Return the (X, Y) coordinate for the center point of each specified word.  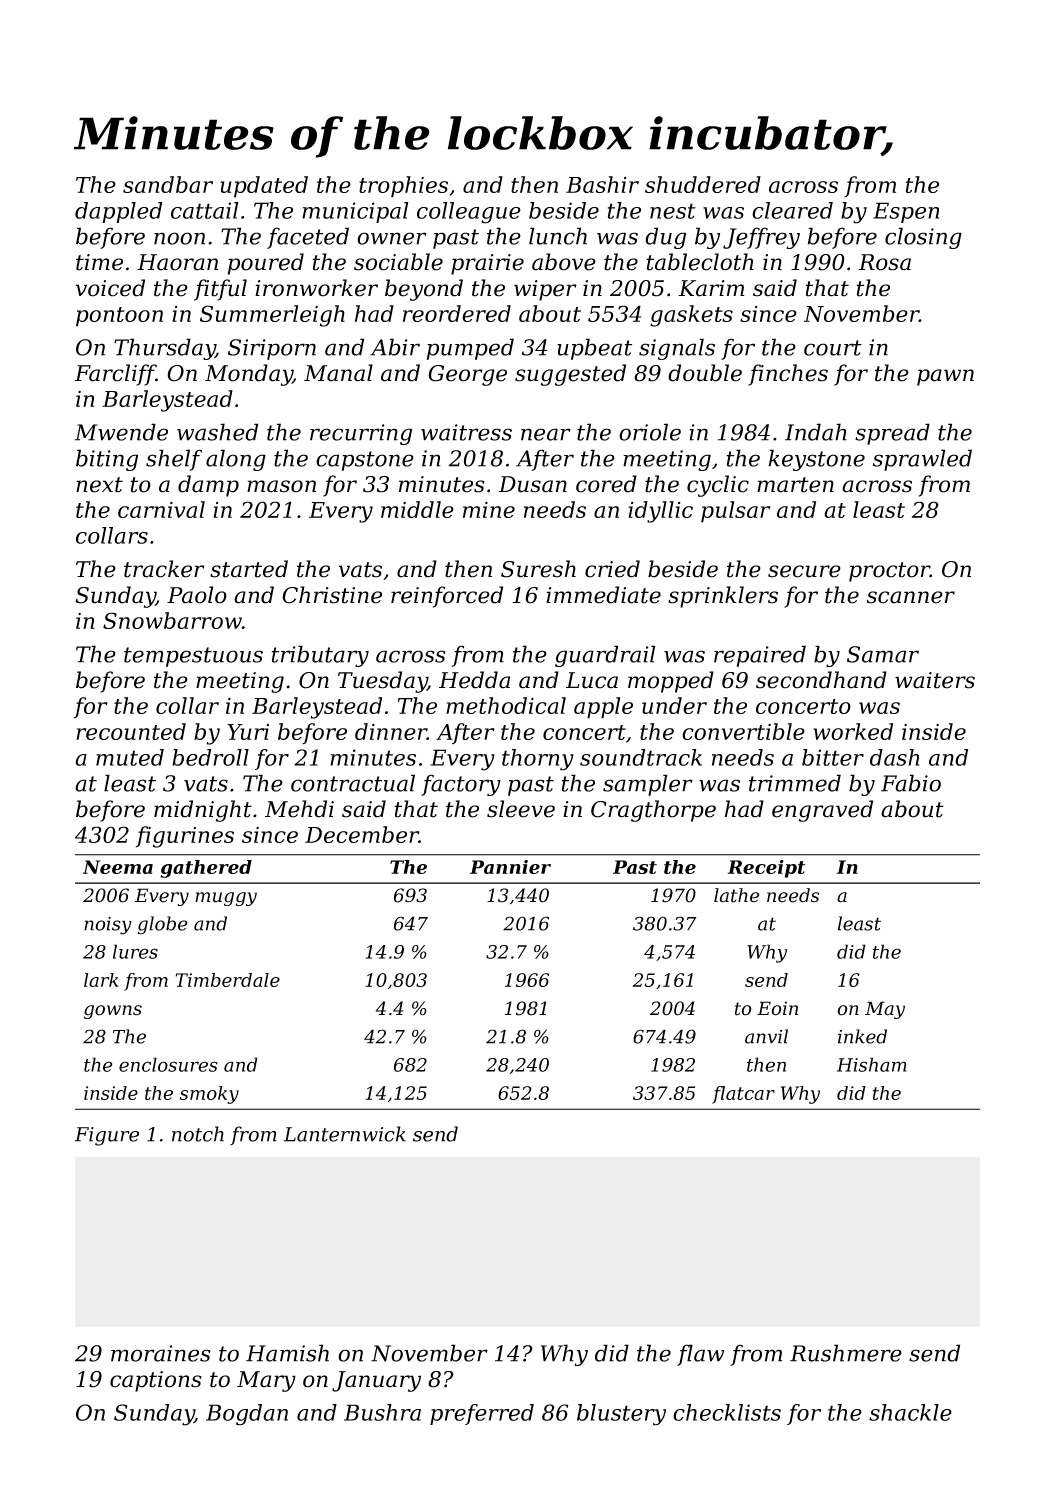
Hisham (872, 1064)
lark (101, 980)
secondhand (821, 680)
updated (264, 187)
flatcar (743, 1095)
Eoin (777, 1008)
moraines (161, 1353)
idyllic (660, 512)
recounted (131, 731)
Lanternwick (345, 1134)
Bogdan (247, 1415)
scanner (911, 597)
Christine (332, 595)
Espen (906, 212)
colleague (469, 213)
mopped (671, 682)
